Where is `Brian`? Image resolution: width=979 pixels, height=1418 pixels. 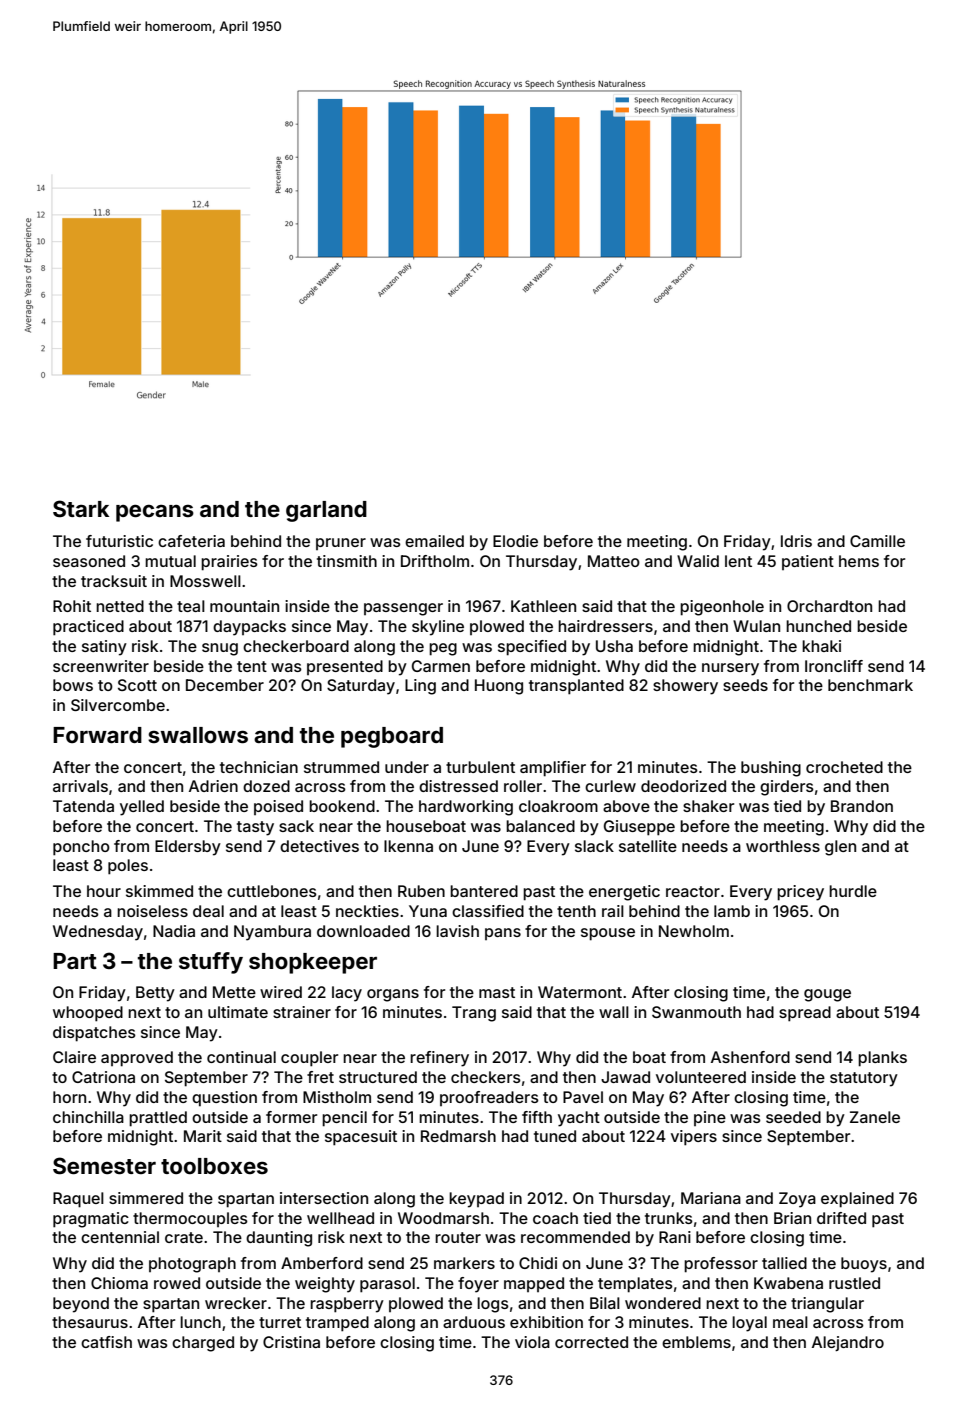 Brian is located at coordinates (792, 1218).
